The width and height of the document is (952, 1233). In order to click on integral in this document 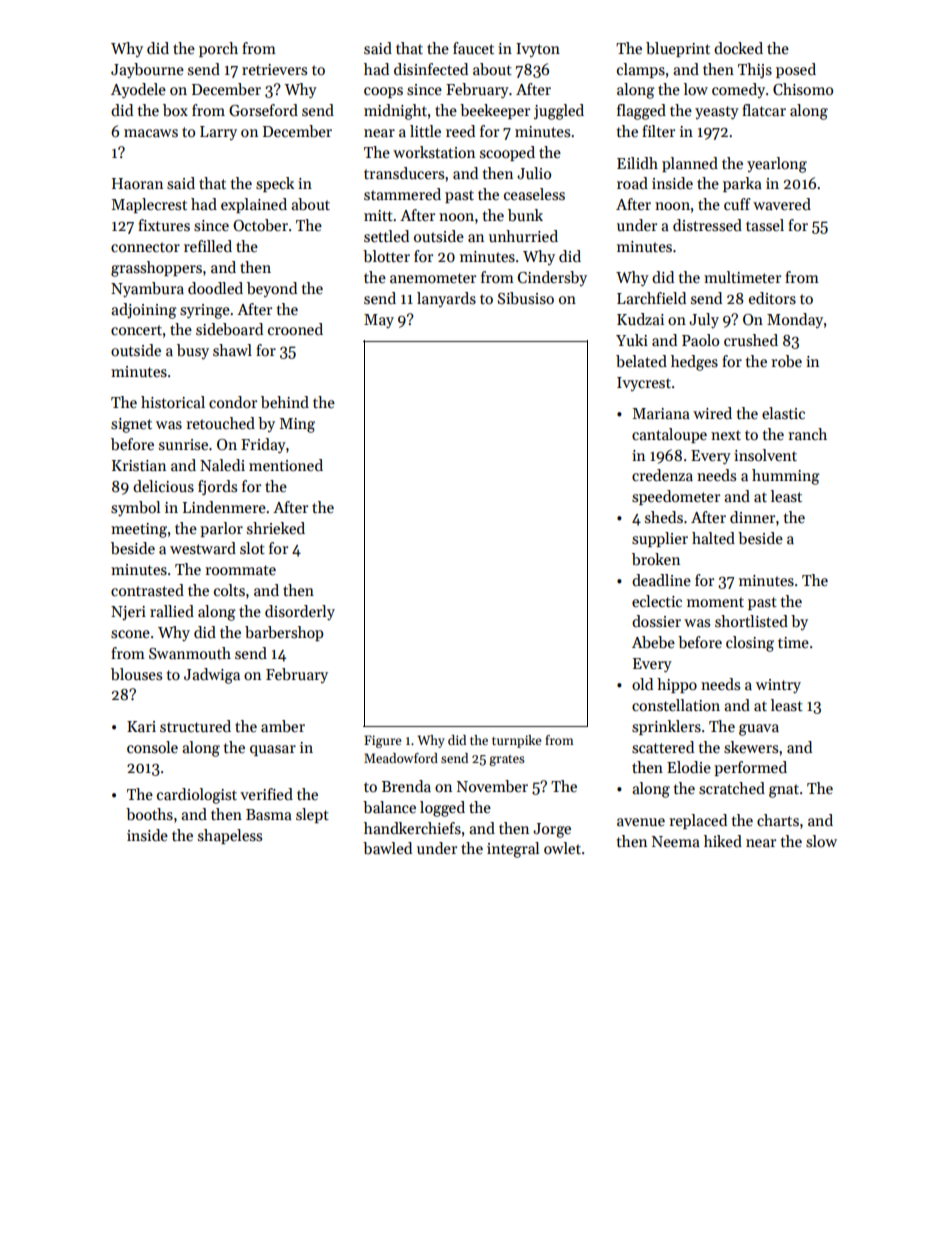, I will do `click(513, 850)`.
